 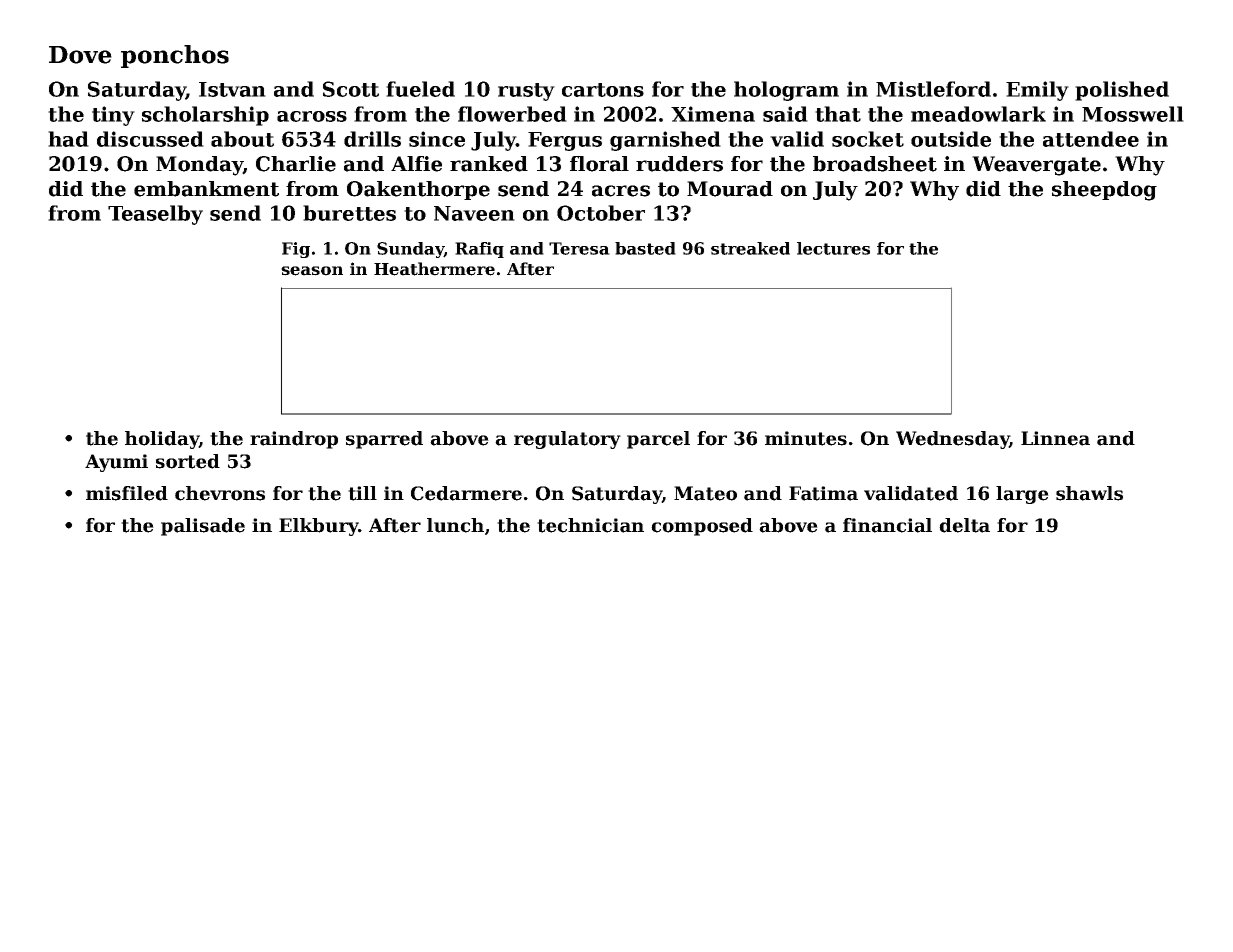 I want to click on Dove, so click(x=80, y=55).
